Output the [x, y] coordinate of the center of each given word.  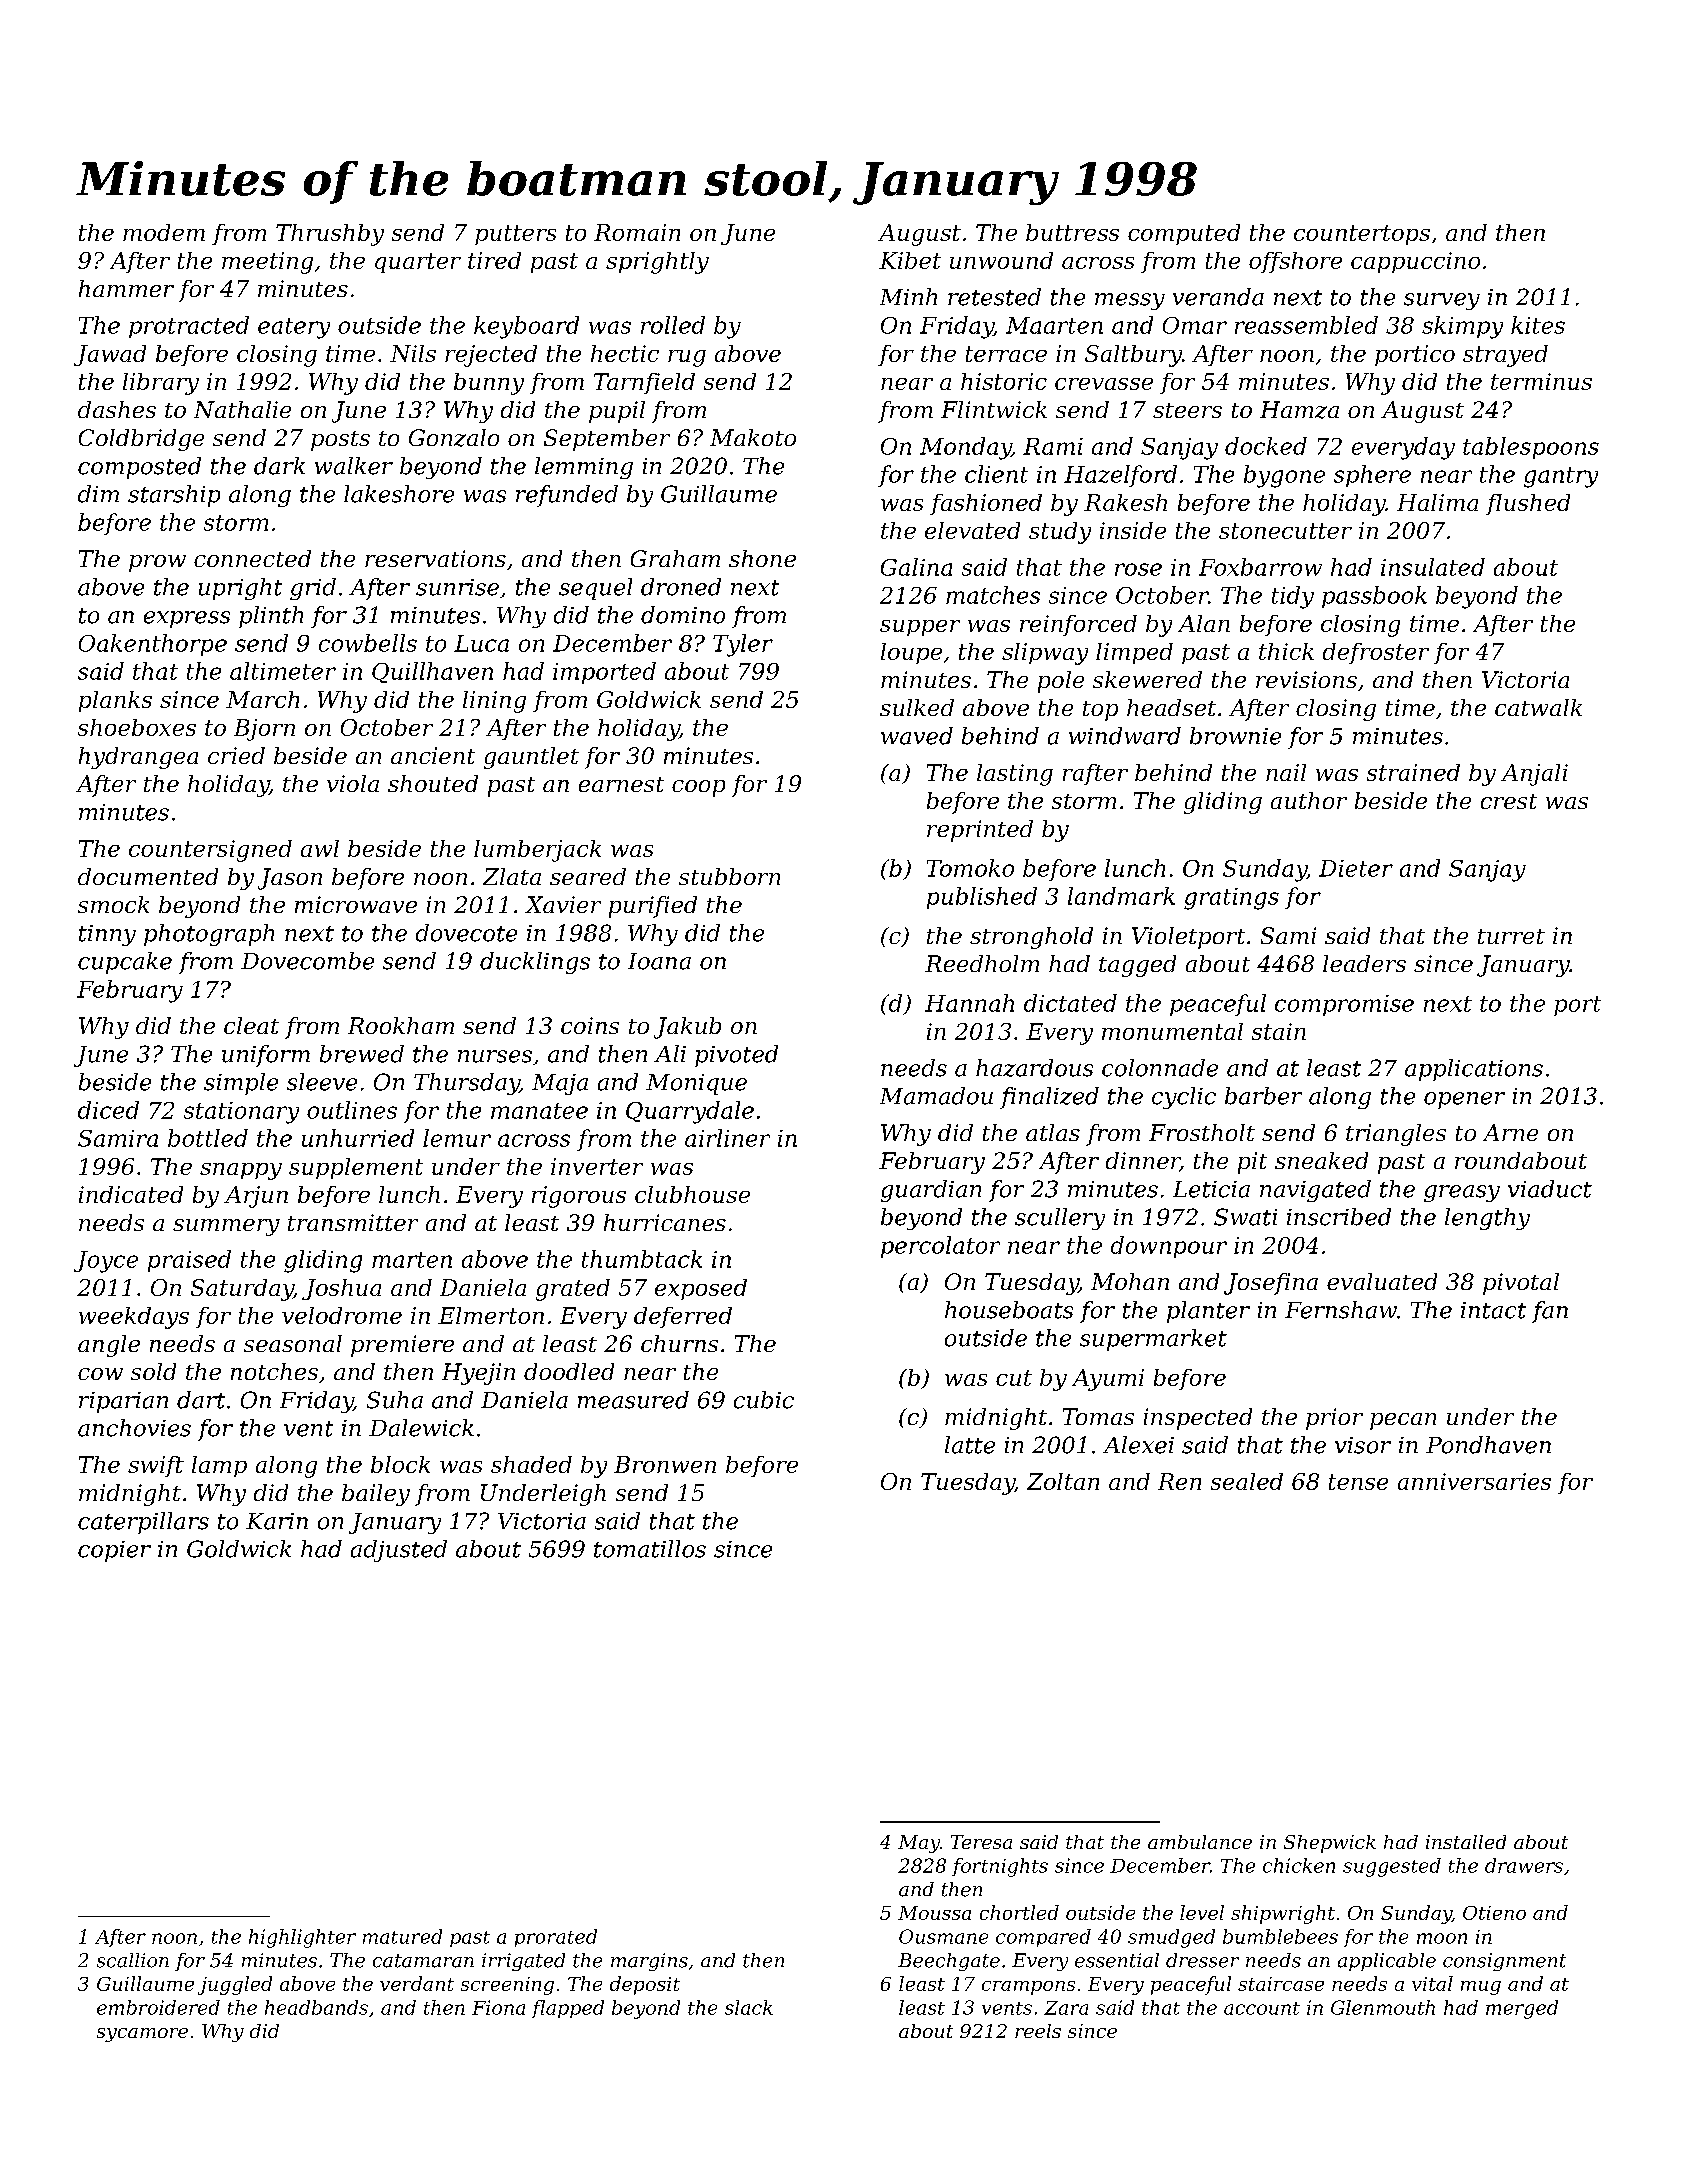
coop [698, 788]
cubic [764, 1400]
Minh [908, 296]
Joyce [106, 1262]
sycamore [142, 2035]
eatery [294, 328]
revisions [1306, 679]
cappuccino [1415, 262]
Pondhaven [1488, 1445]
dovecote [466, 933]
